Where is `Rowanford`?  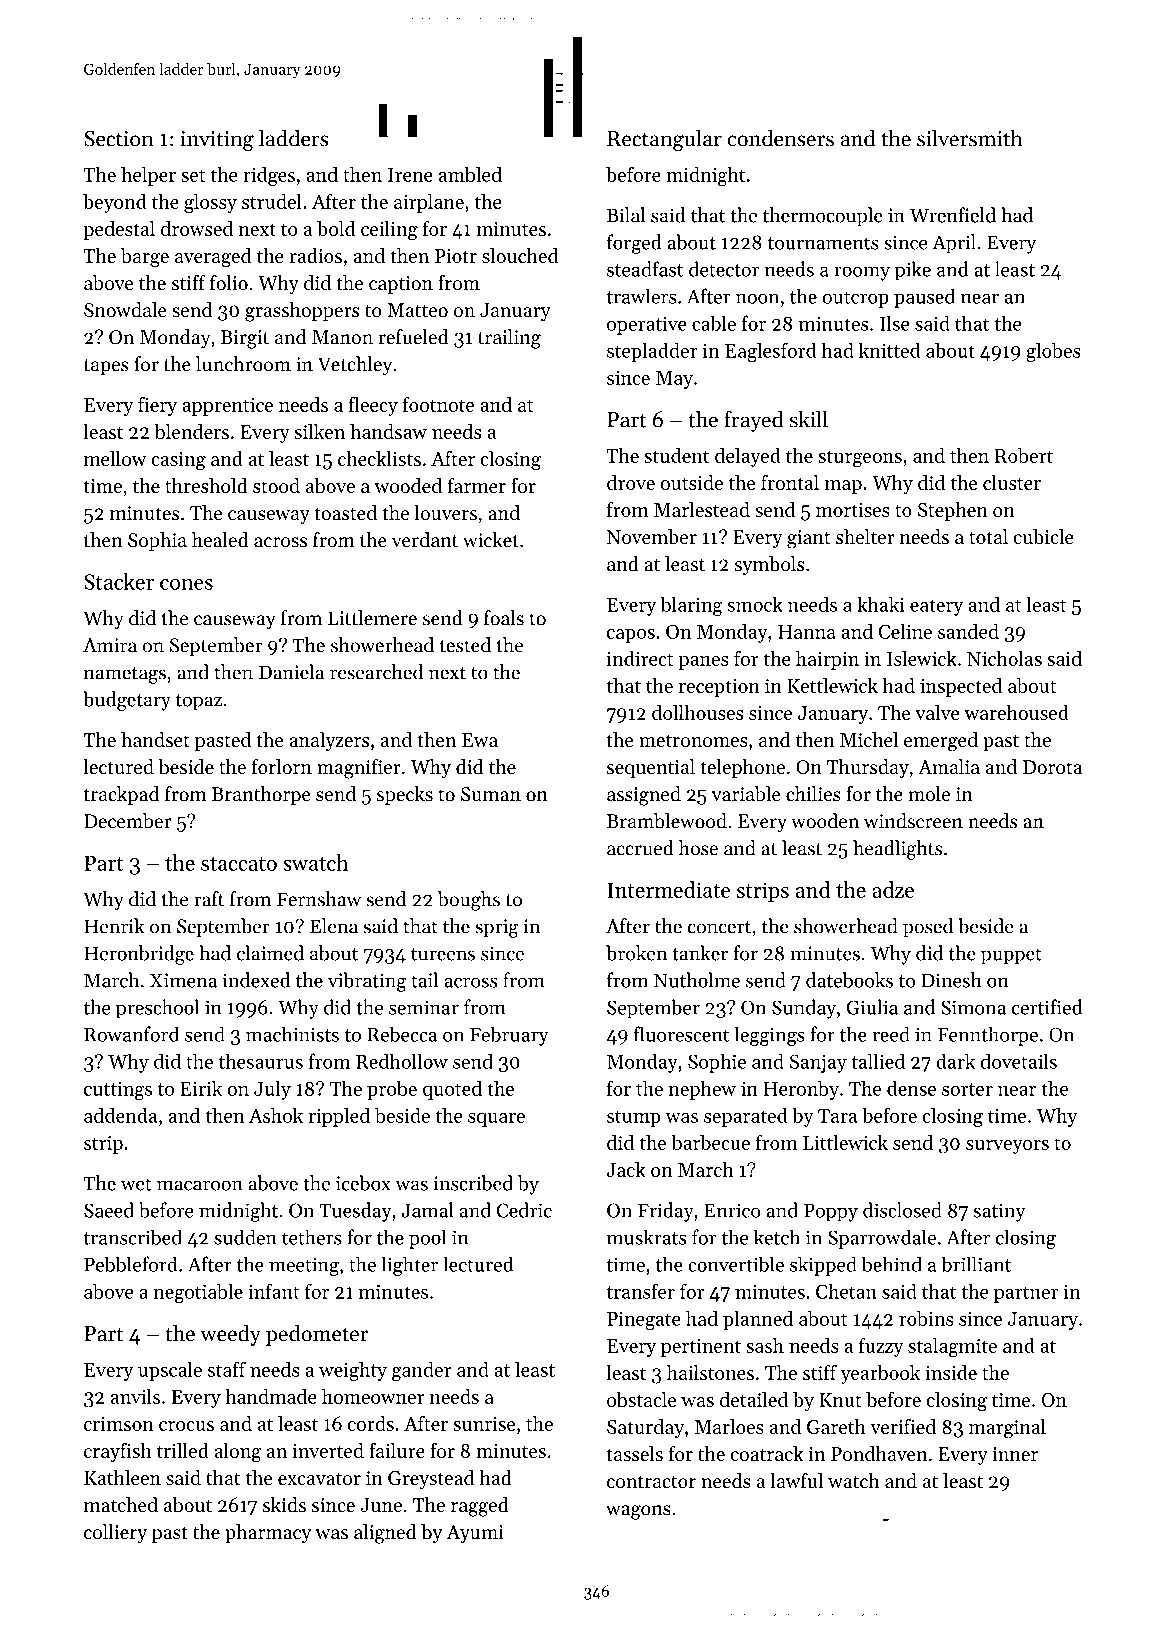 Rowanford is located at coordinates (131, 1034).
